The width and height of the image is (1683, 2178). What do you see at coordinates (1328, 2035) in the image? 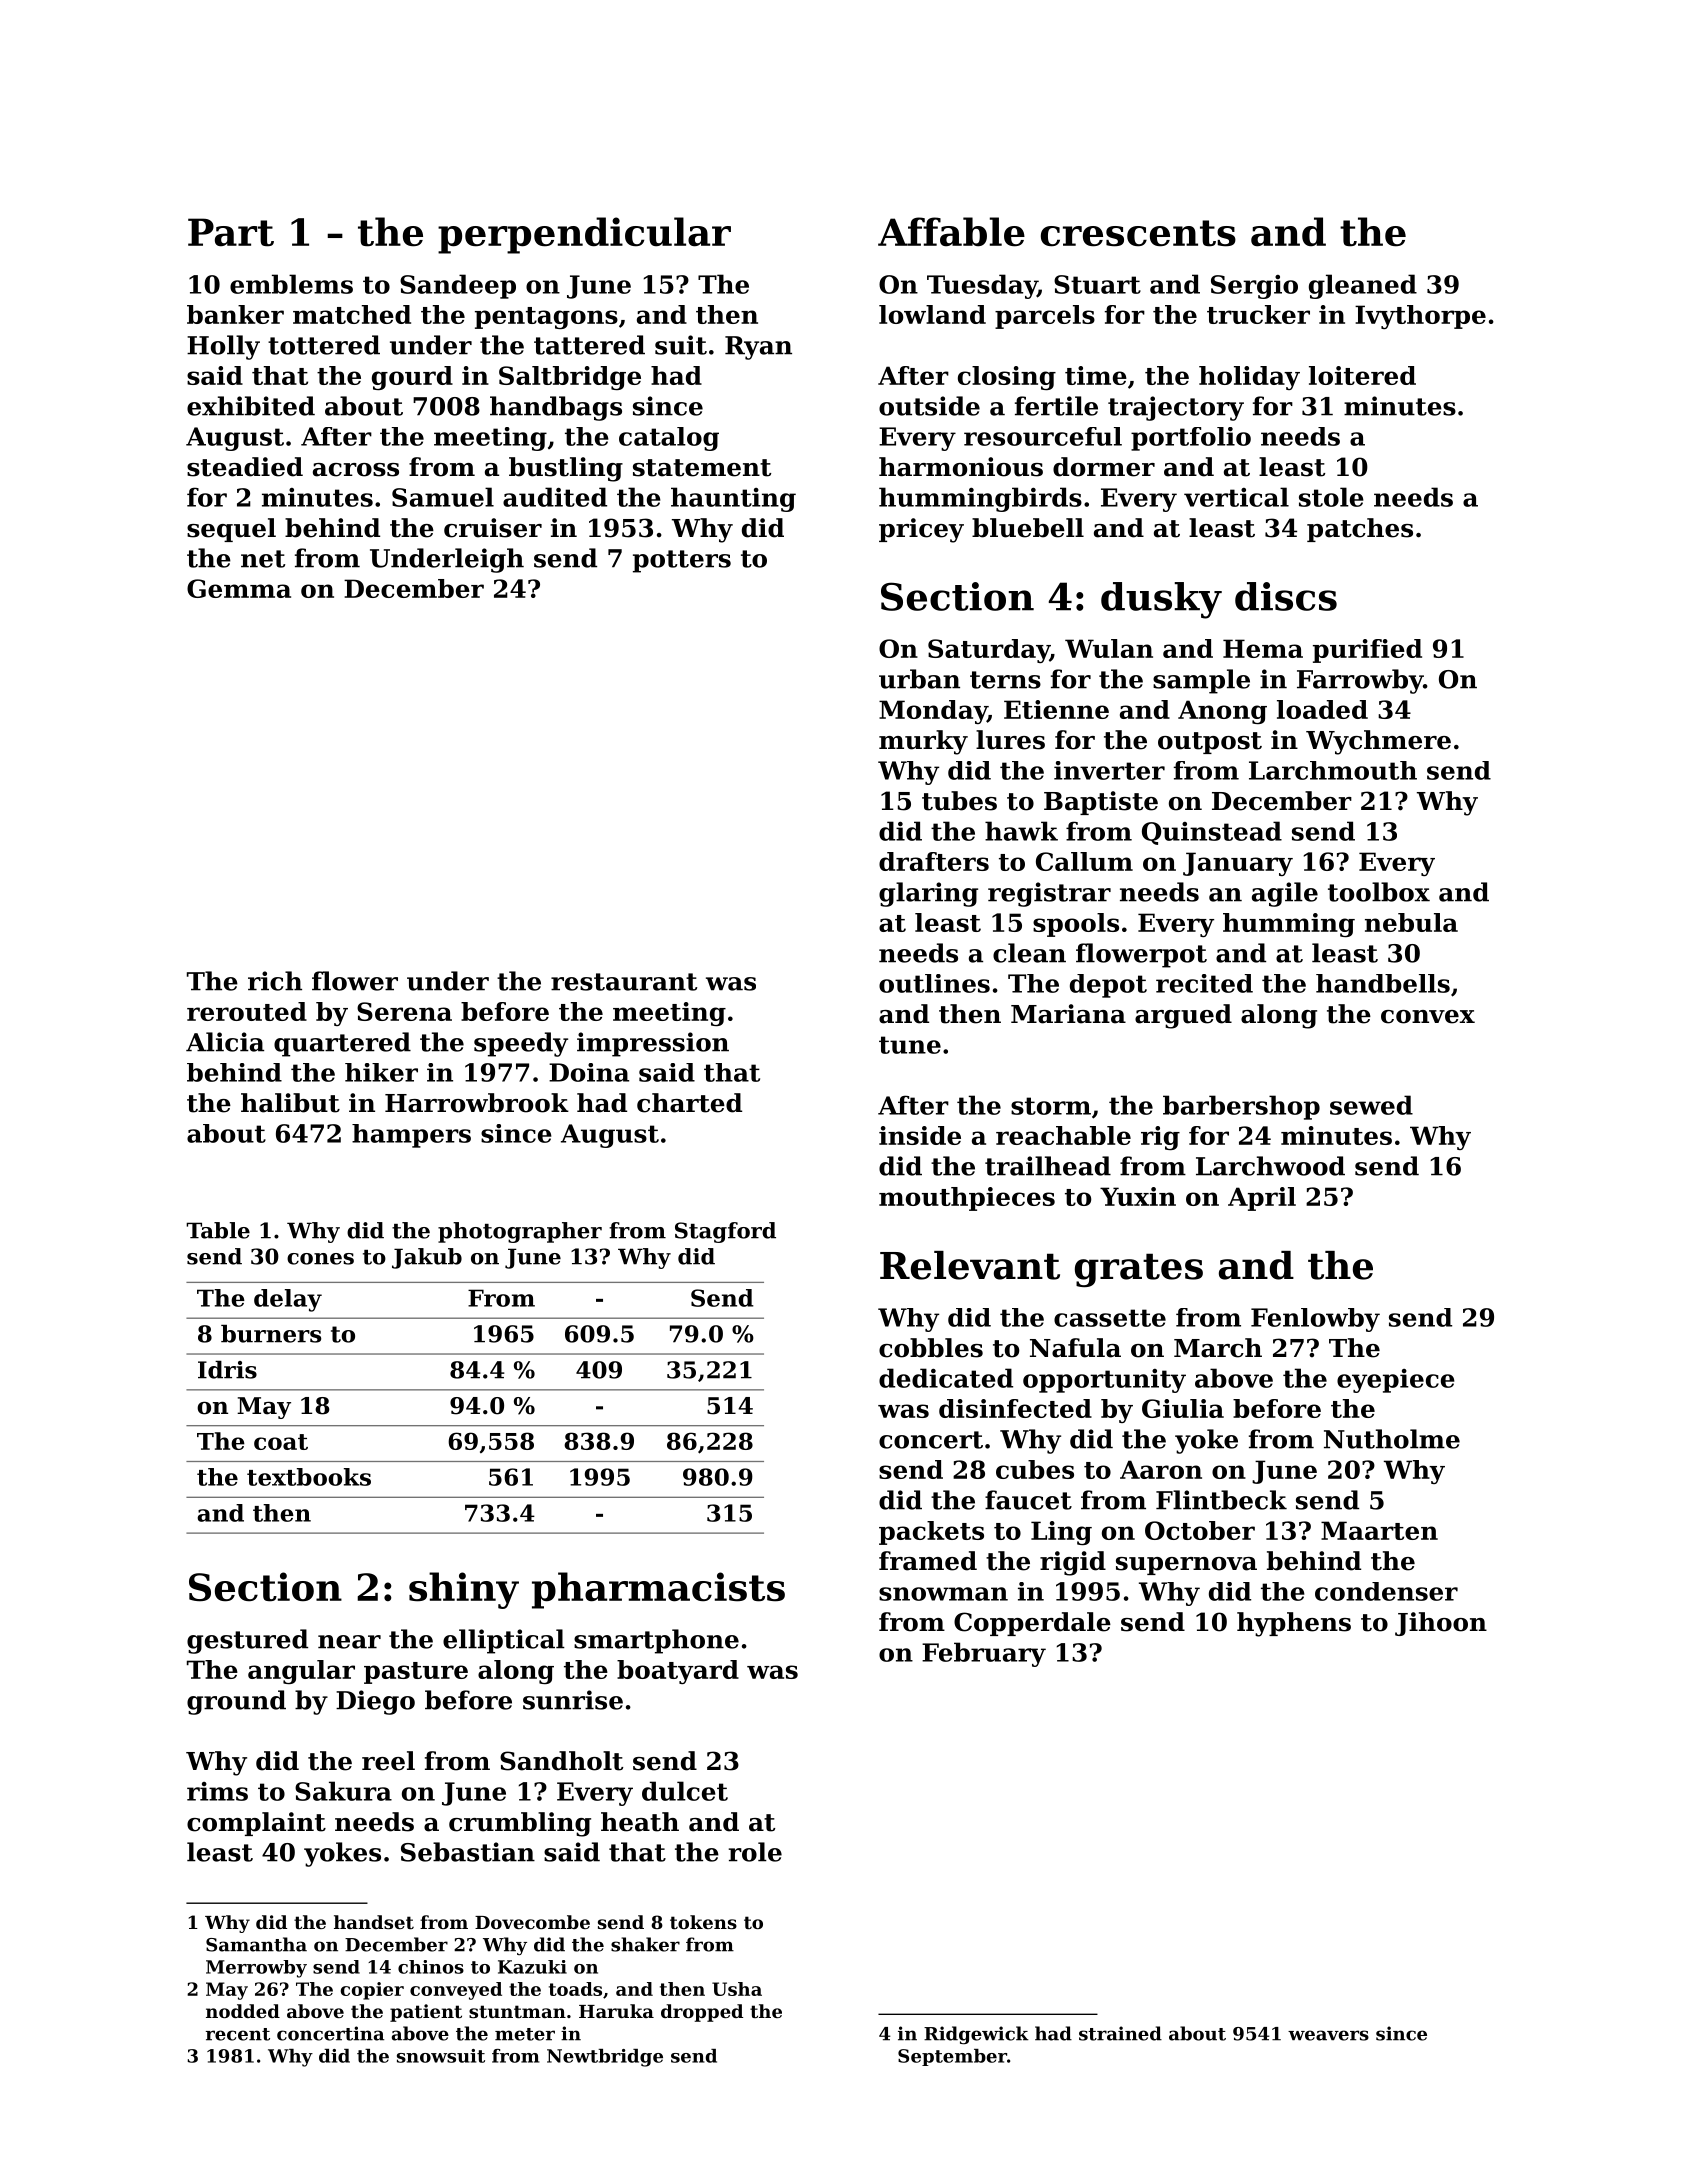
I see `weavers` at bounding box center [1328, 2035].
